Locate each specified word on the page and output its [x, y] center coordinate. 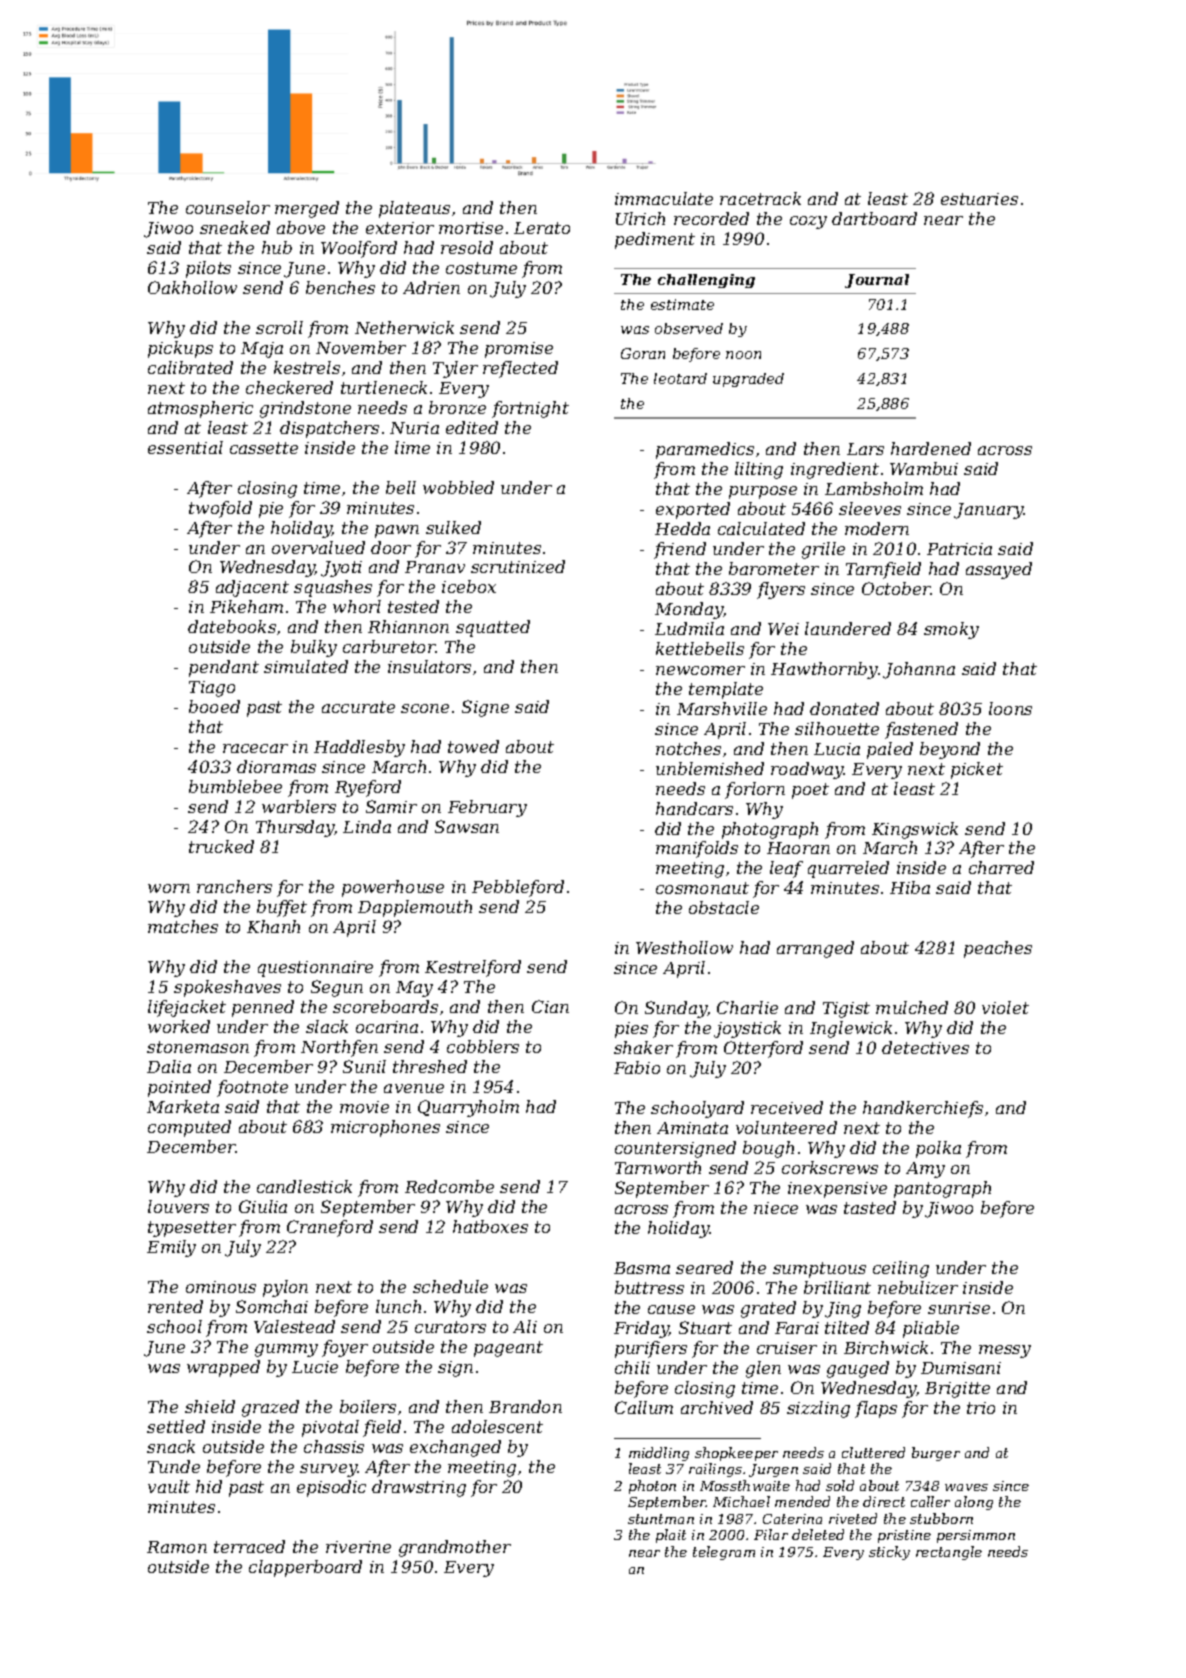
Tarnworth [658, 1167]
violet [1005, 1007]
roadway [807, 770]
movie [364, 1107]
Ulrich [640, 218]
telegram [724, 1553]
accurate [358, 707]
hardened [931, 448]
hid [209, 1486]
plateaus [414, 209]
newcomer [700, 670]
